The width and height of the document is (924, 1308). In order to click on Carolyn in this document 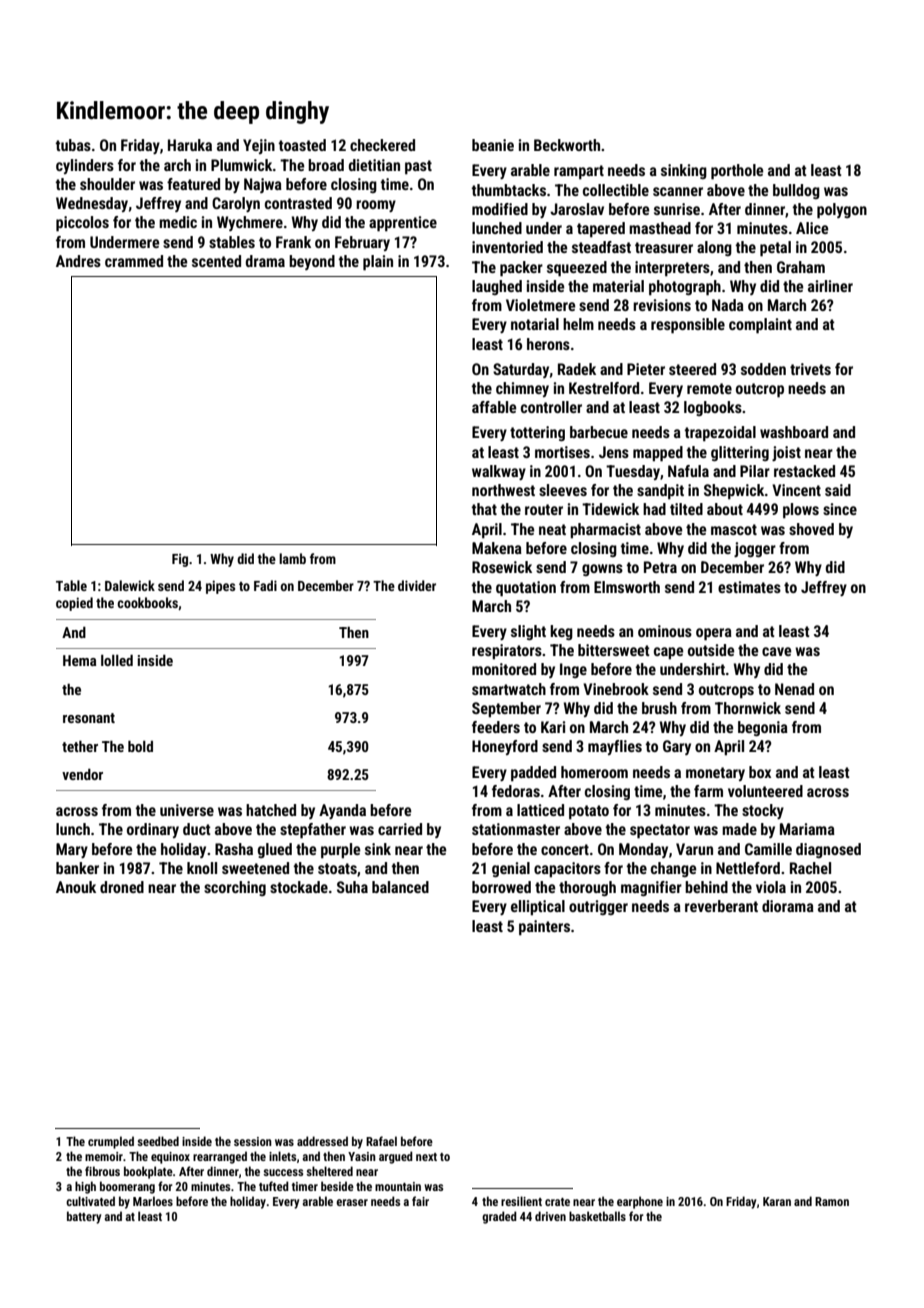, I will do `click(236, 204)`.
